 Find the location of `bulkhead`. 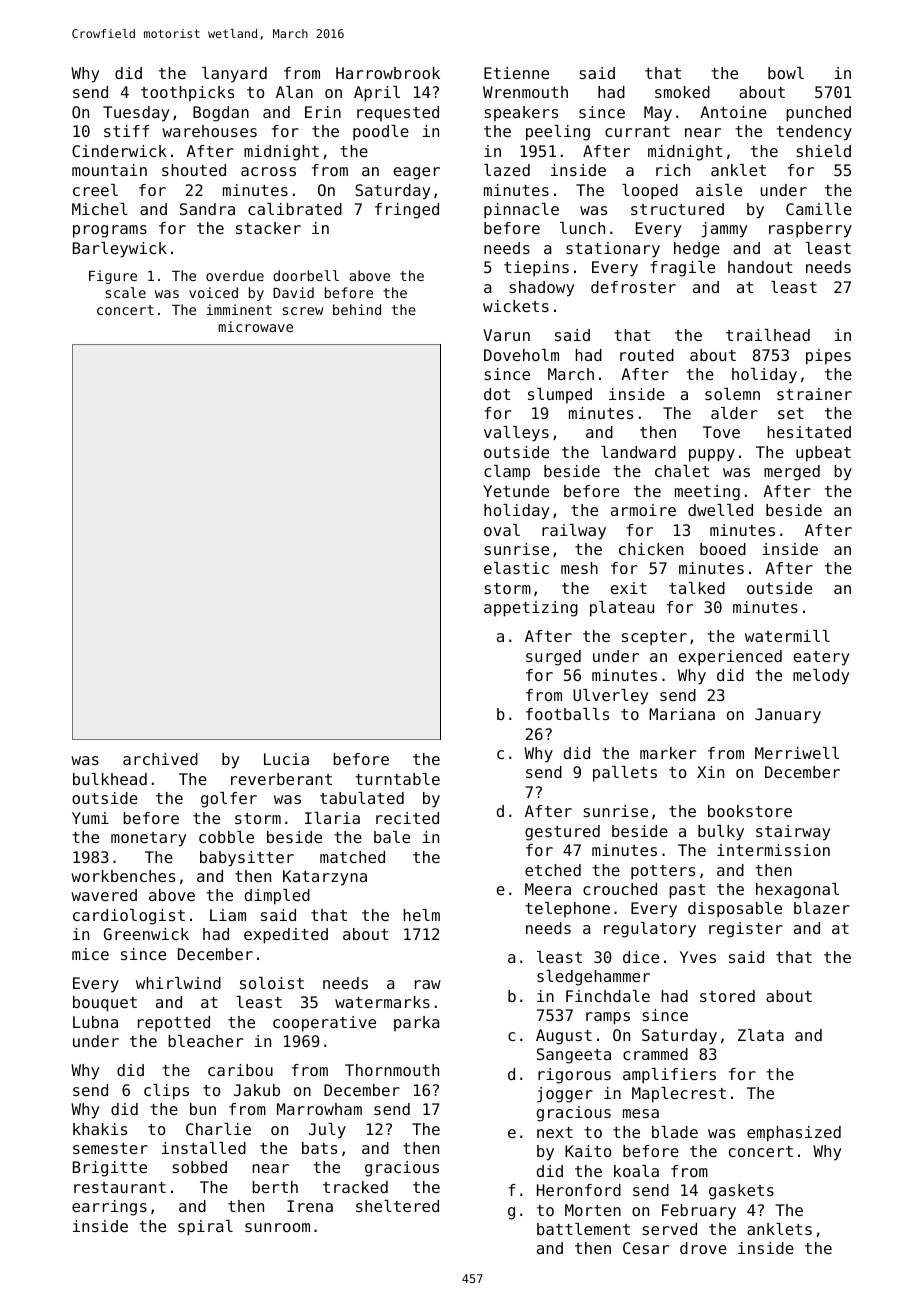

bulkhead is located at coordinates (110, 779).
